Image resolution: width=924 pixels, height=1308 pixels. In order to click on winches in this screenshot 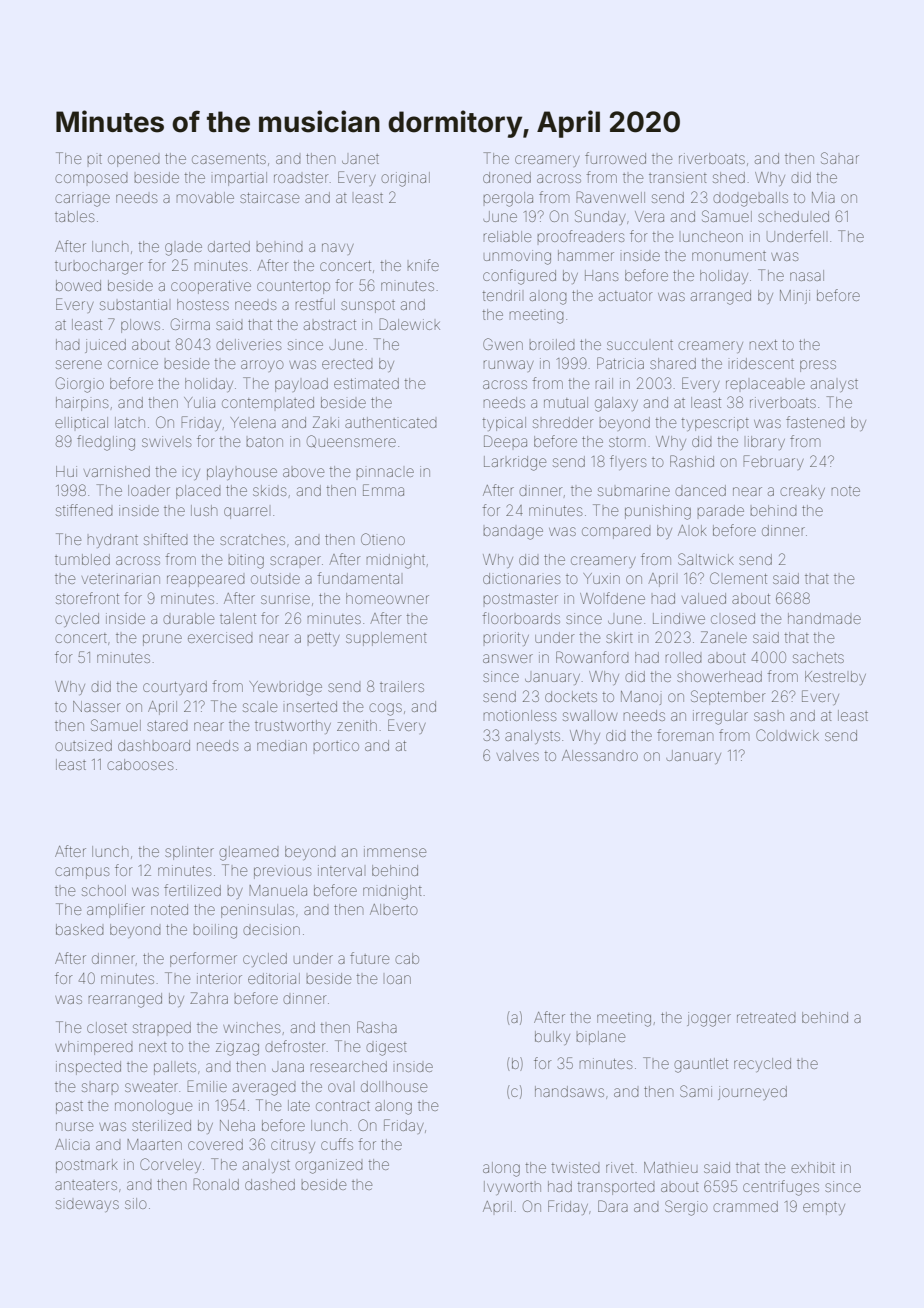, I will do `click(251, 1027)`.
